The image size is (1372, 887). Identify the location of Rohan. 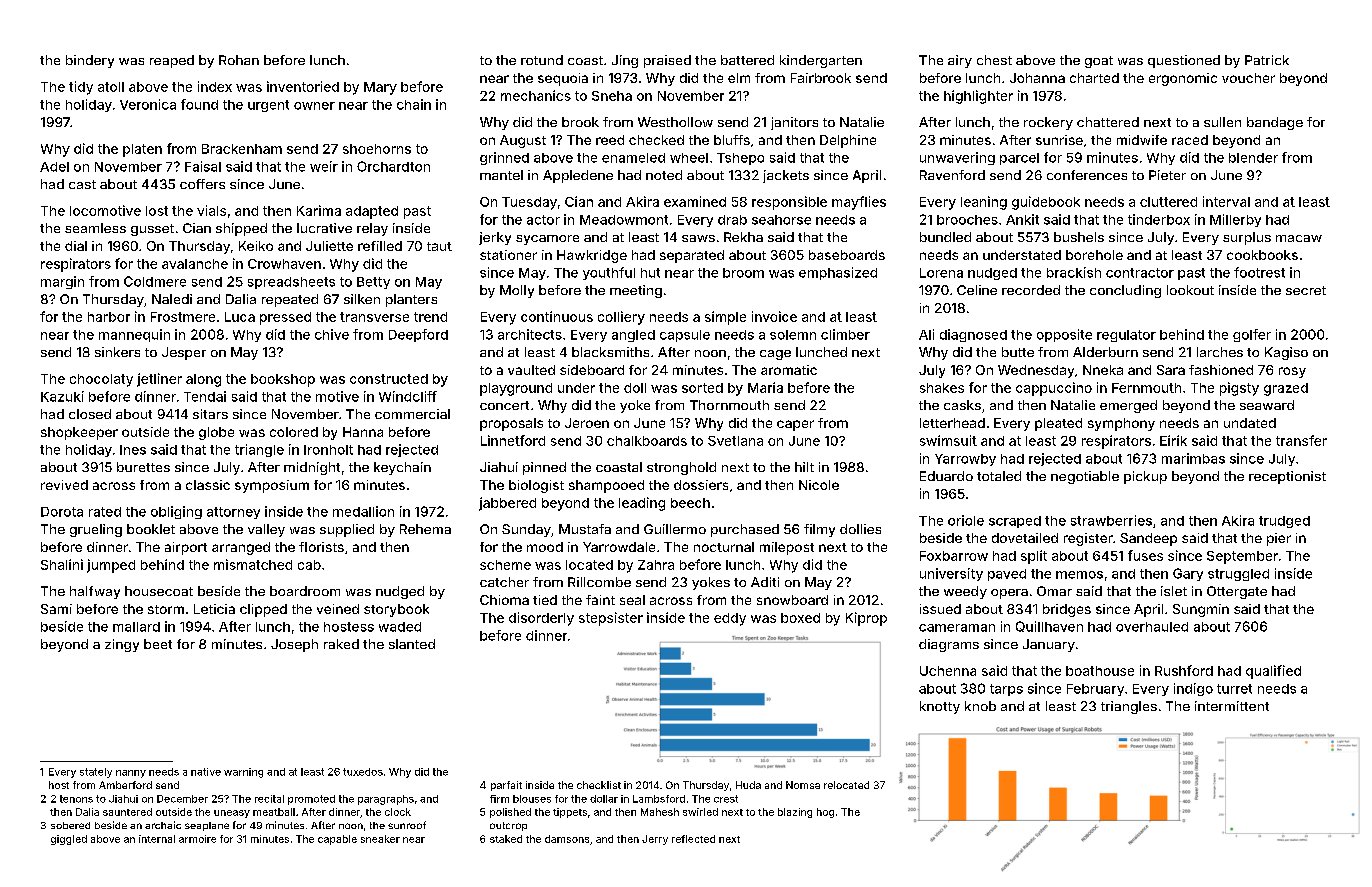
(239, 60).
